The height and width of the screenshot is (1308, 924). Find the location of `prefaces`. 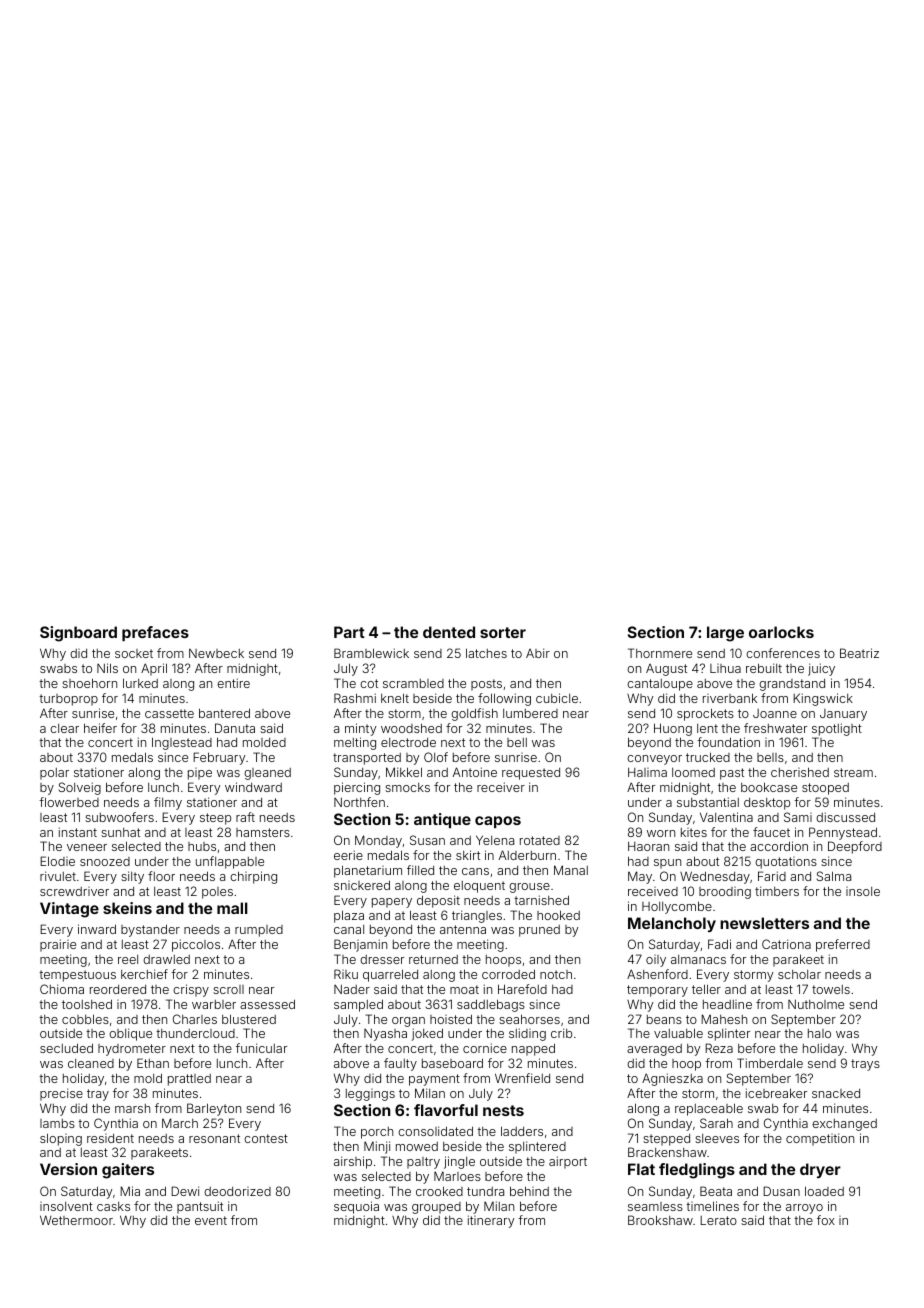

prefaces is located at coordinates (155, 633).
